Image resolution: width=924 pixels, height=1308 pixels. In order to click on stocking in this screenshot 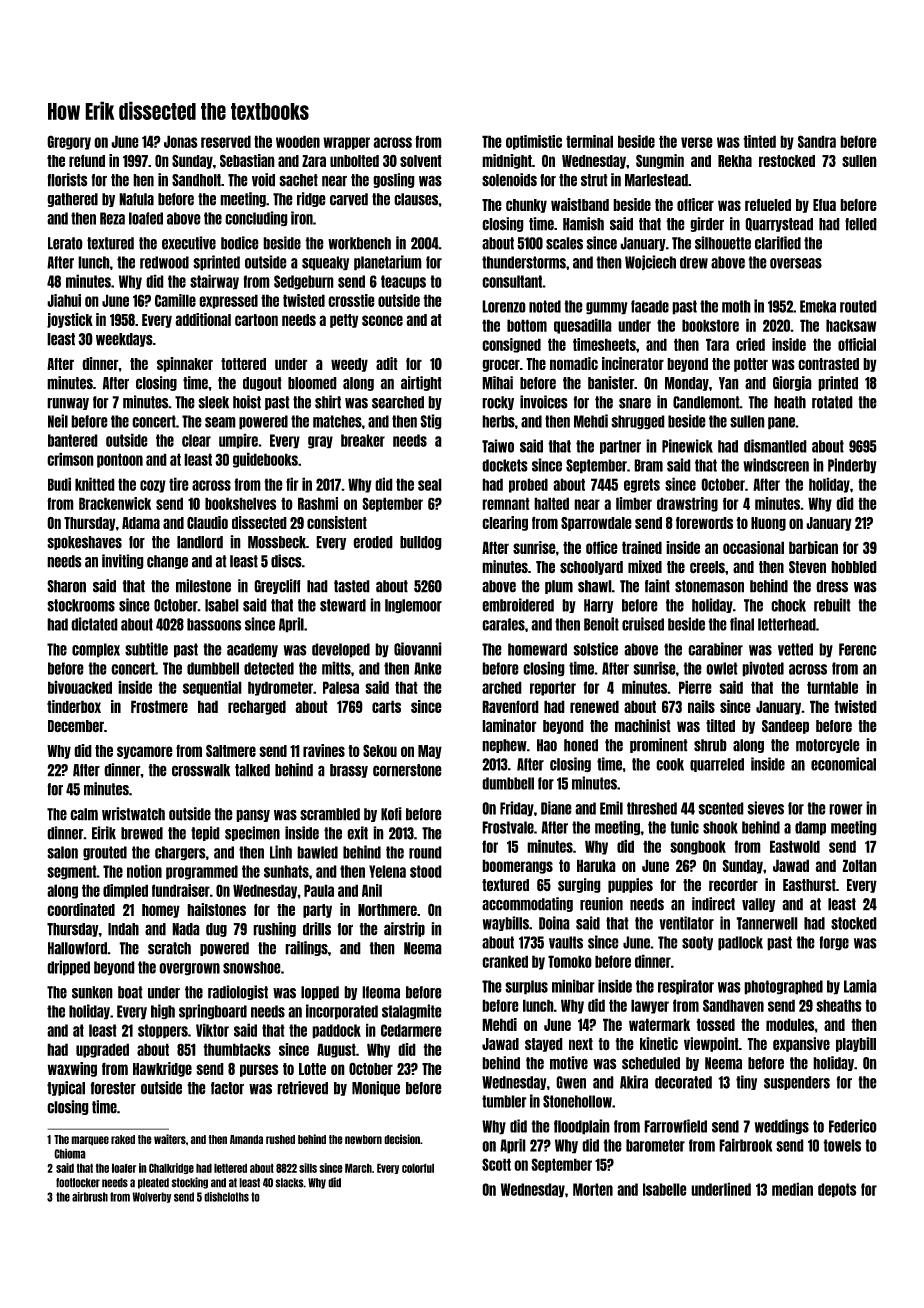, I will do `click(190, 1183)`.
